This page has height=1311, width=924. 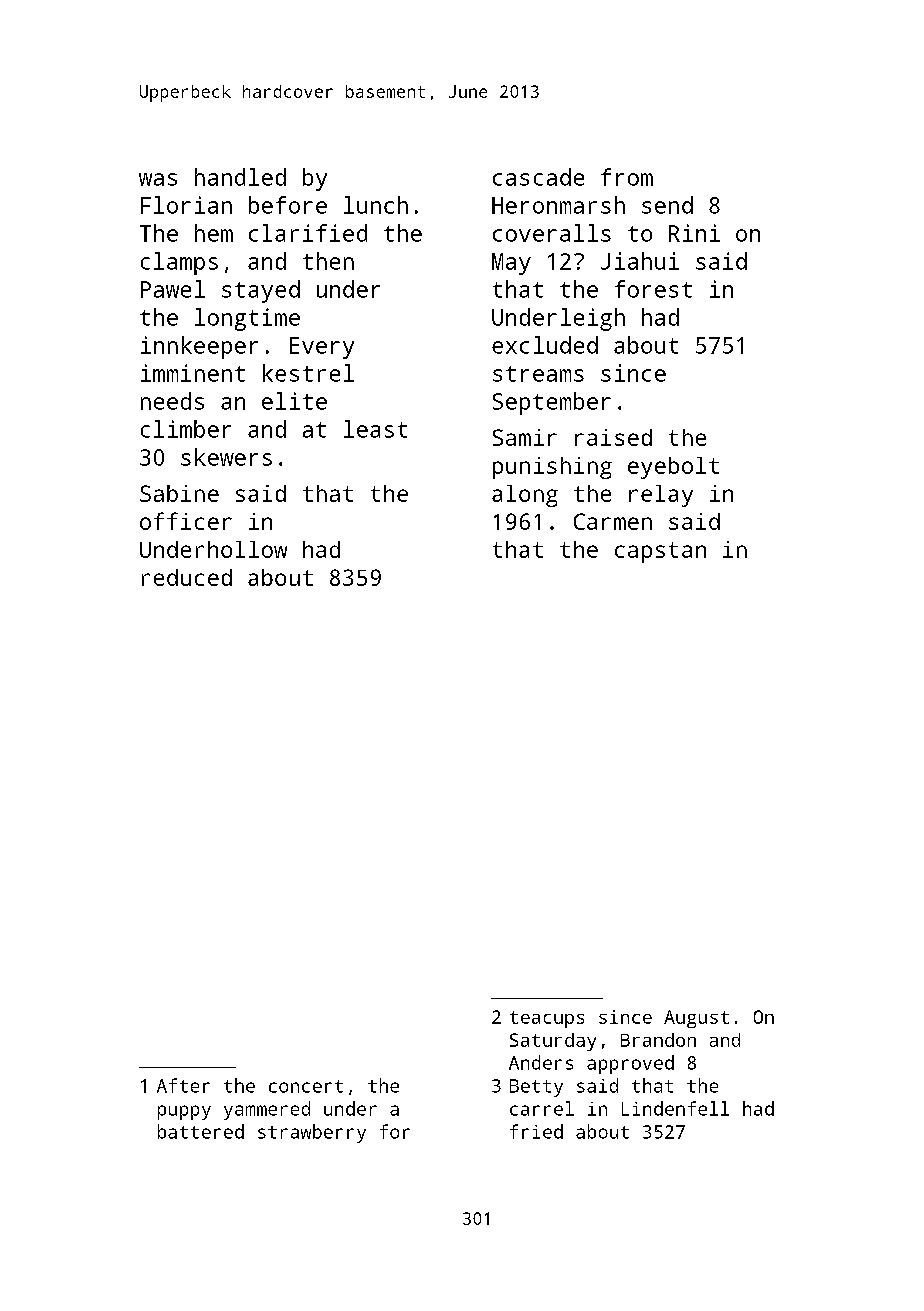 I want to click on relay, so click(x=661, y=496).
